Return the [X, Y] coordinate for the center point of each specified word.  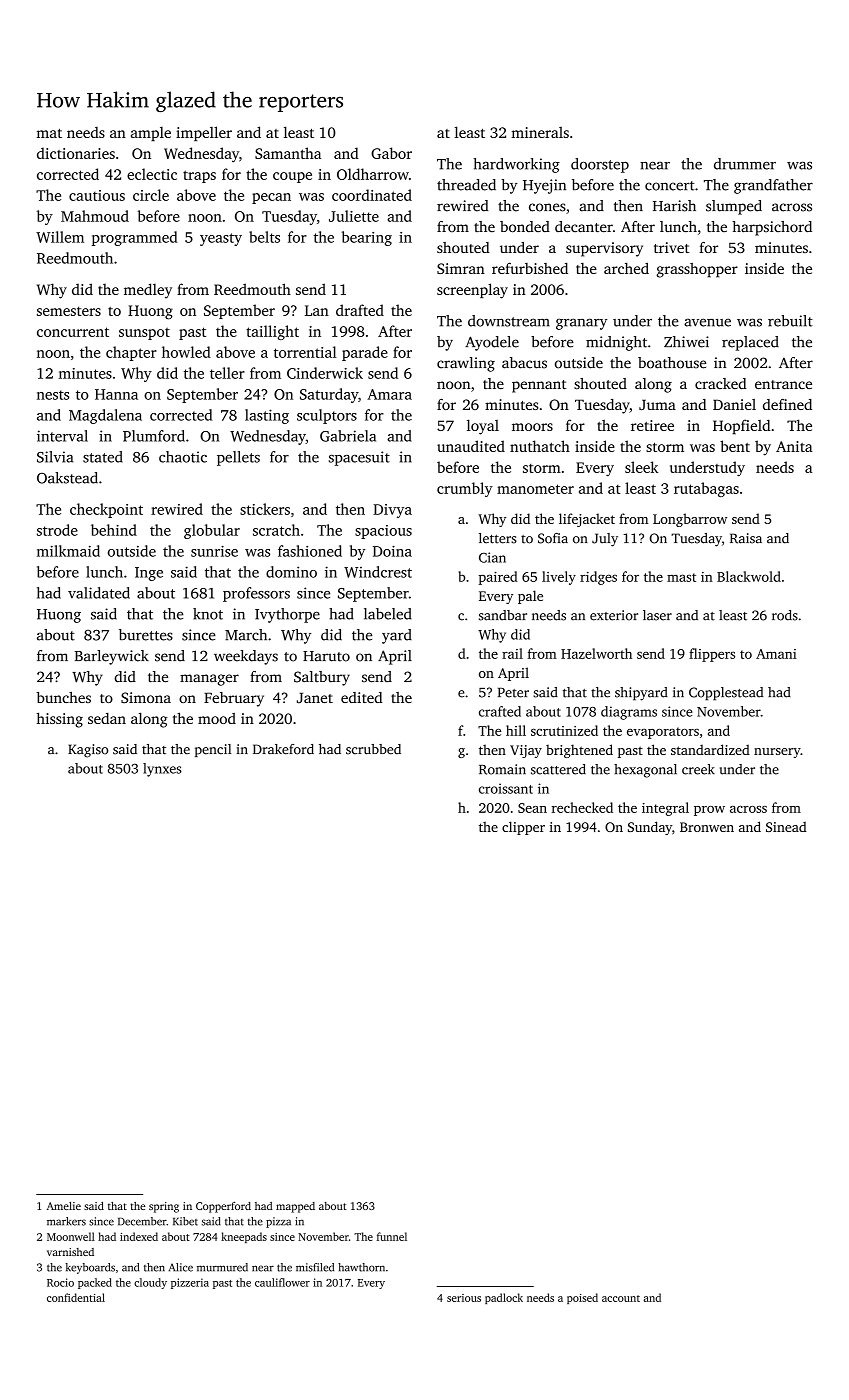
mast [681, 577]
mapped [295, 1207]
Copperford [223, 1207]
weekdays [246, 657]
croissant [506, 788]
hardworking [517, 165]
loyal [483, 427]
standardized [710, 749]
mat [49, 133]
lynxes [162, 770]
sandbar [503, 615]
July [605, 540]
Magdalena [105, 416]
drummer [745, 164]
